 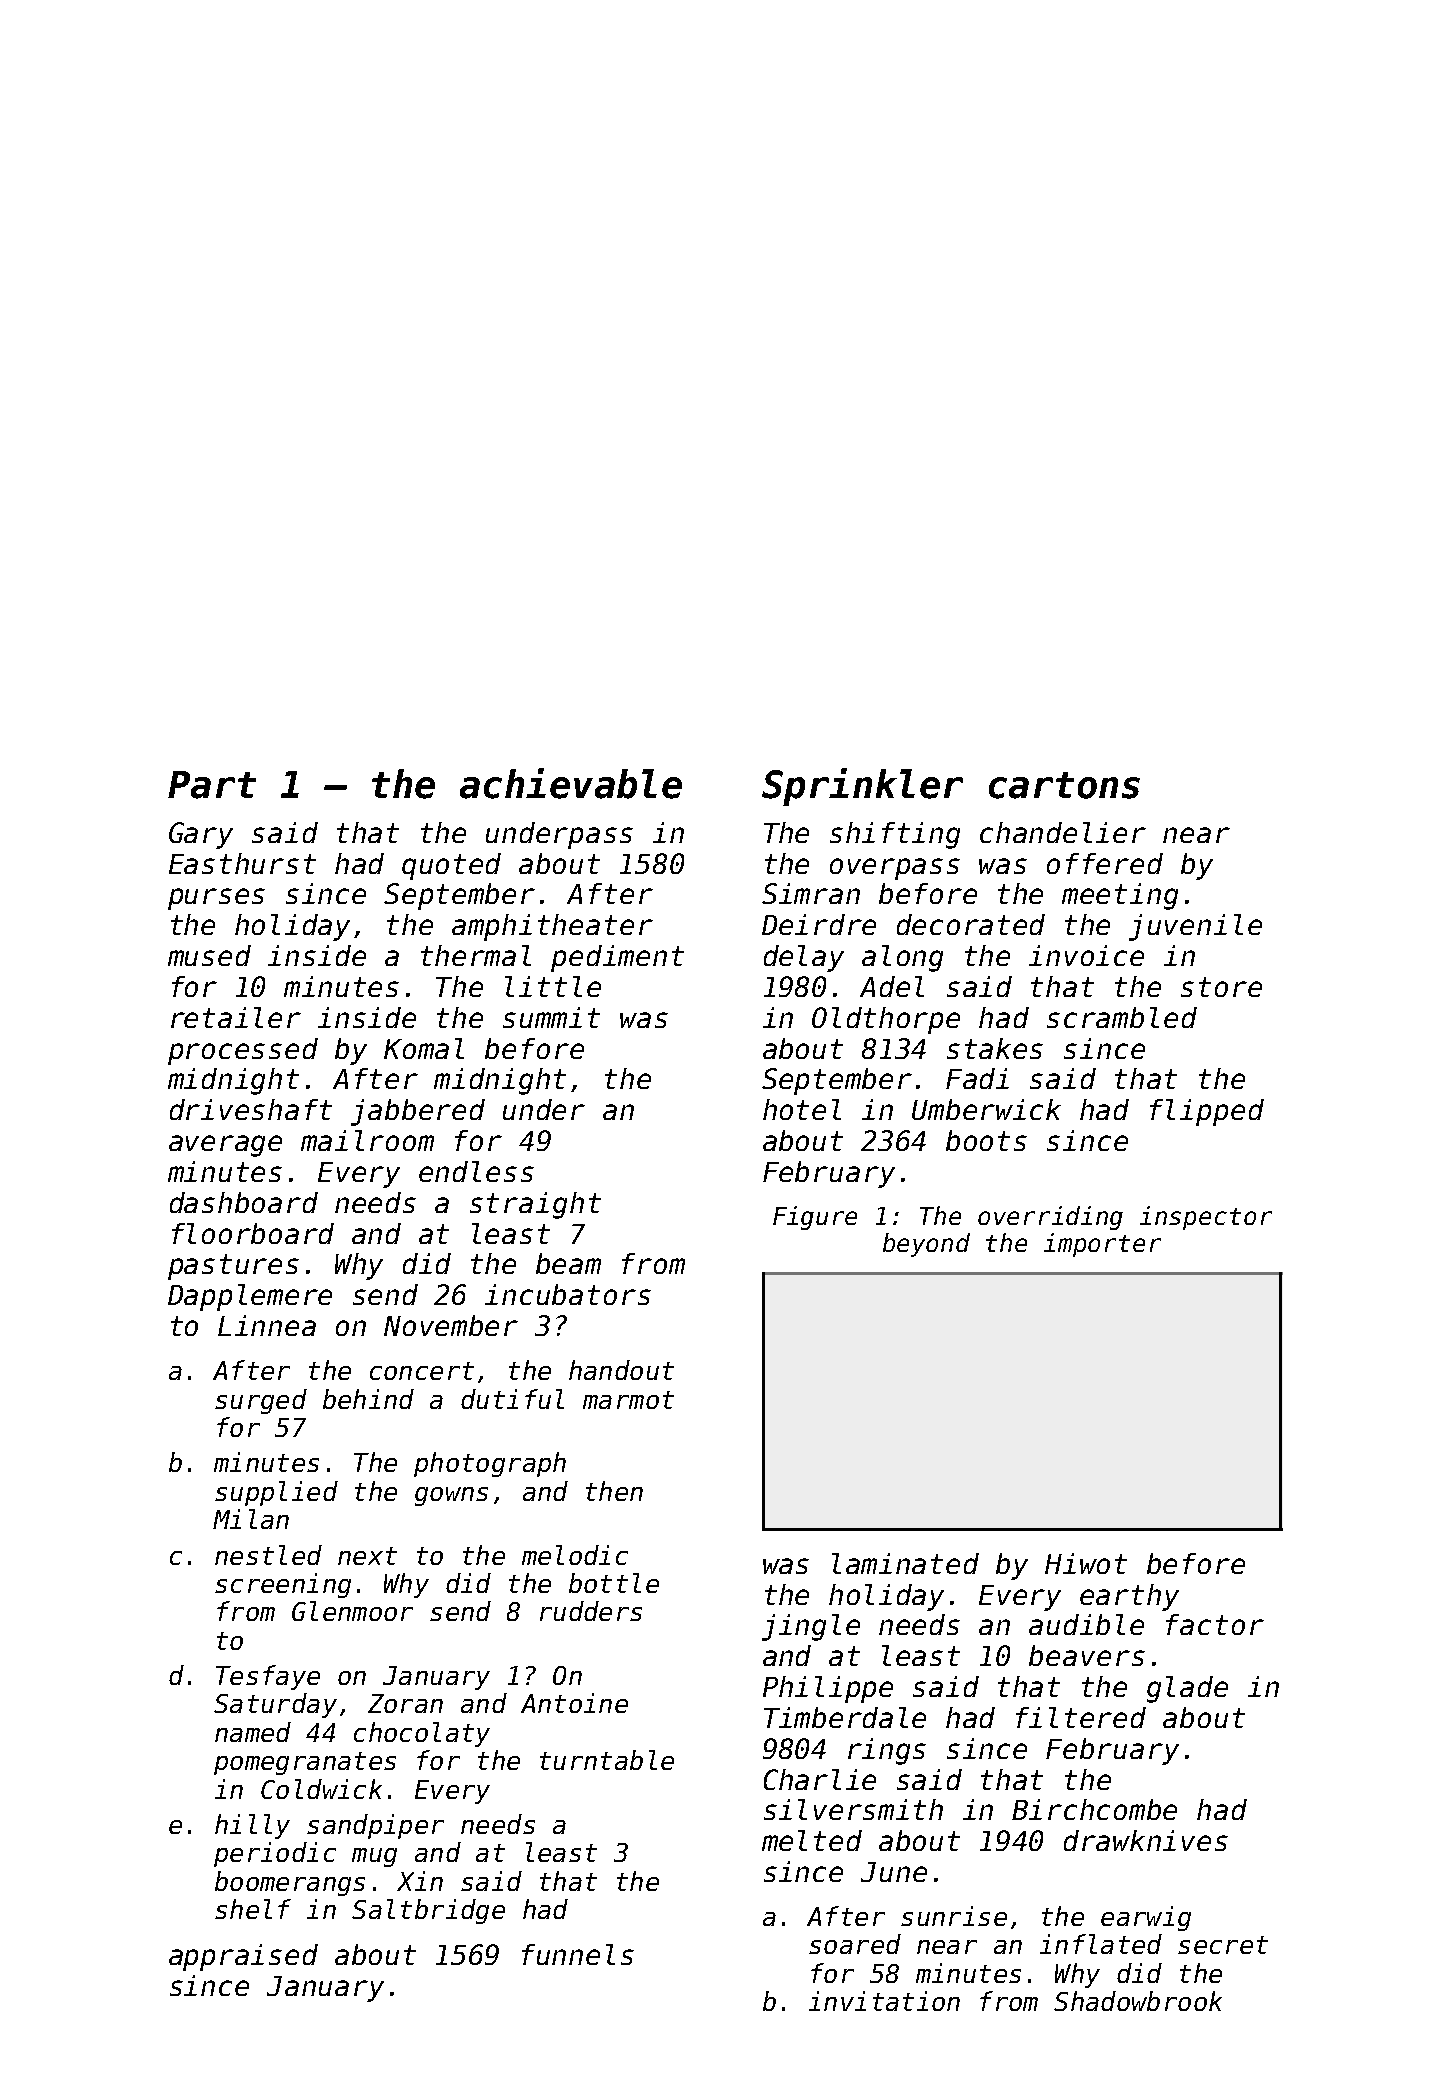 I want to click on inspector, so click(x=1206, y=1218).
